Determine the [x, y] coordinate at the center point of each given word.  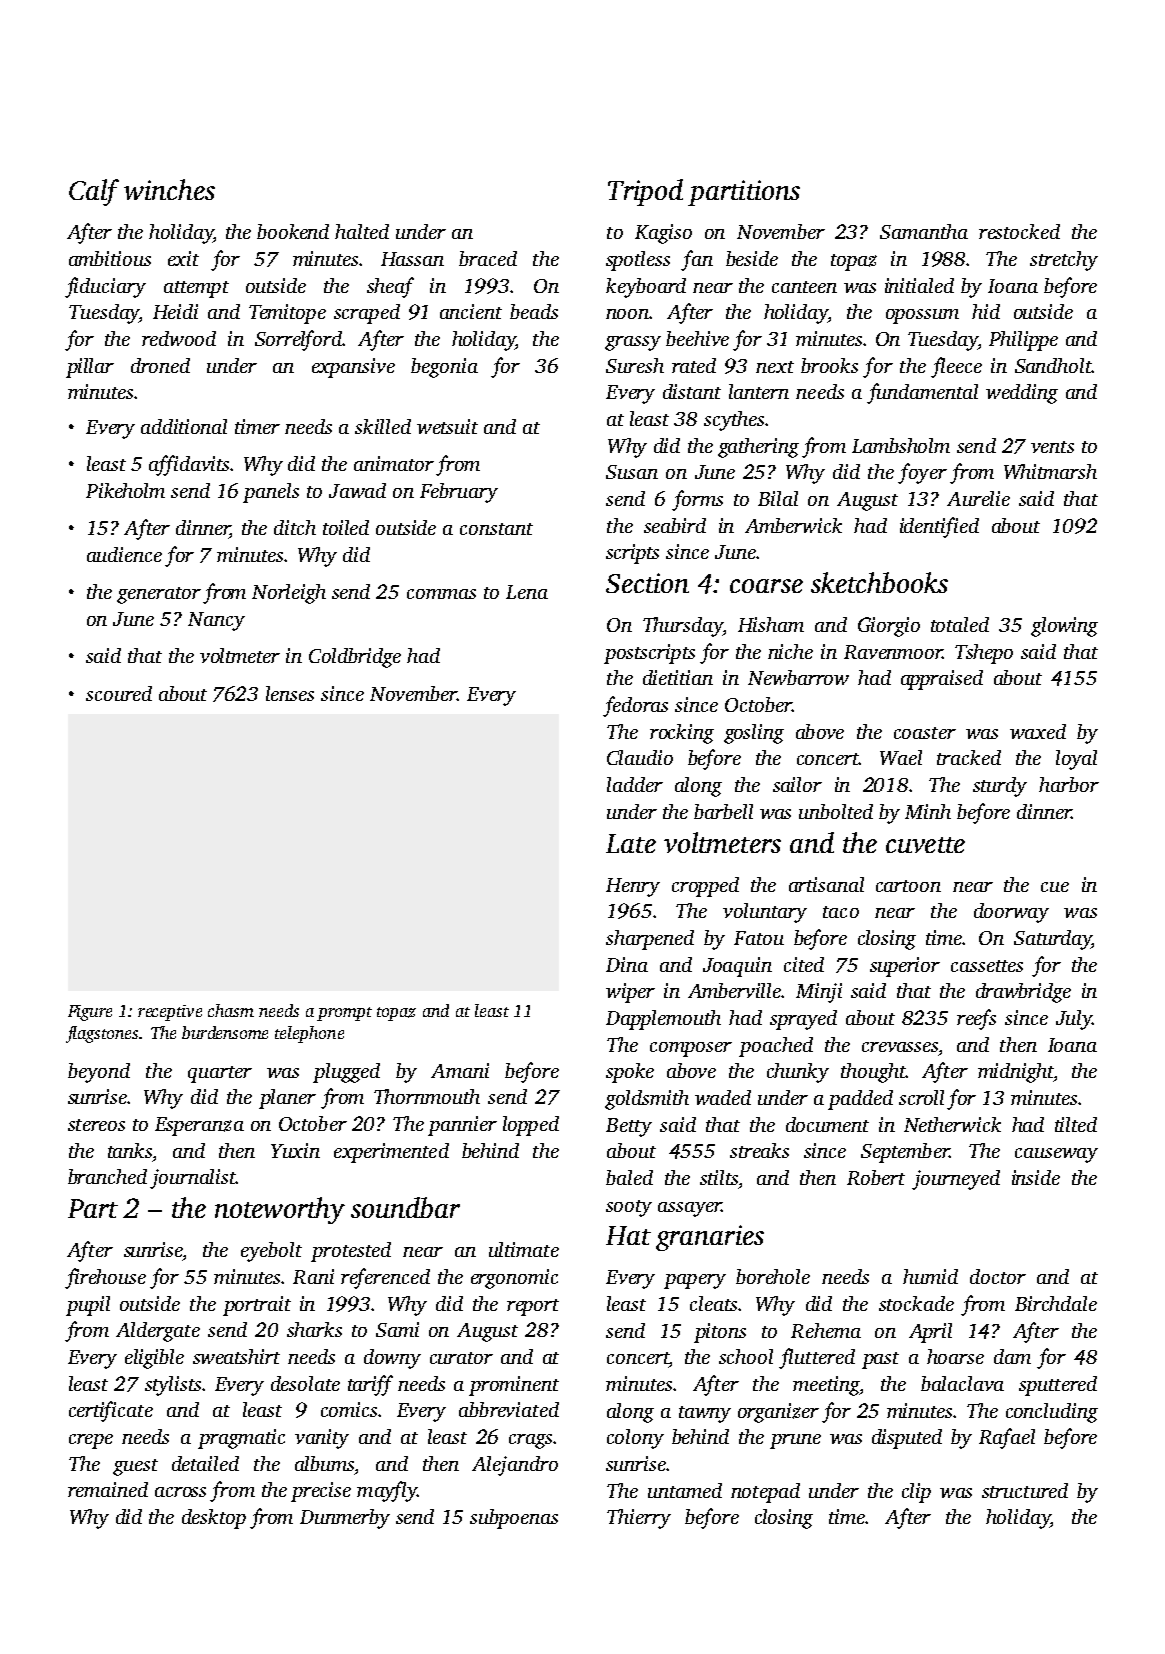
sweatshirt [236, 1356]
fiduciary [105, 287]
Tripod [645, 192]
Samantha [924, 231]
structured [1025, 1490]
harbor [1069, 784]
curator [461, 1358]
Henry [633, 887]
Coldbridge [355, 658]
